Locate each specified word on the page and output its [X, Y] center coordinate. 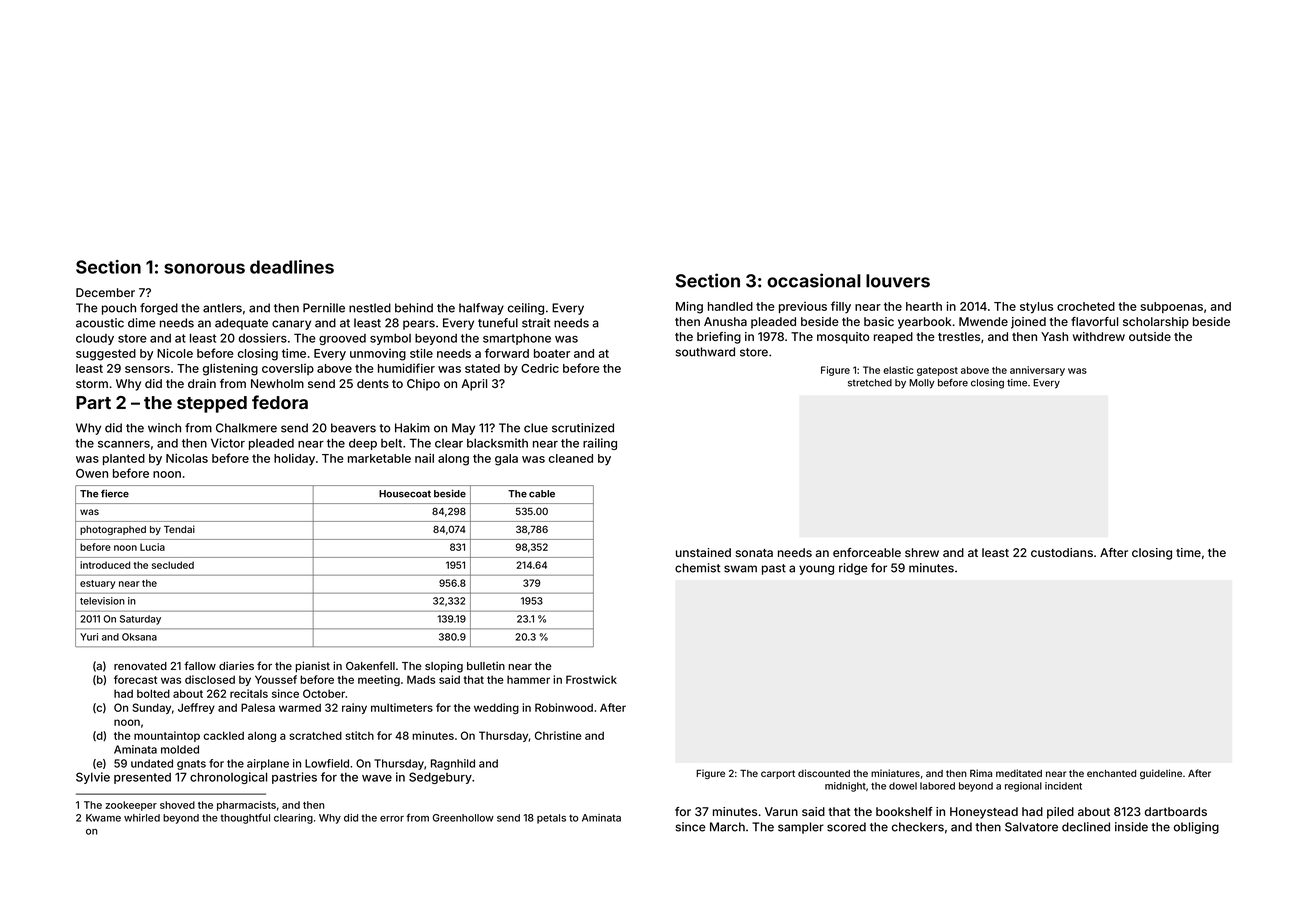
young [816, 570]
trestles [959, 336]
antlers [222, 308]
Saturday [140, 620]
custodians [1062, 552]
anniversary [1037, 371]
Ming [689, 307]
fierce [115, 493]
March [727, 827]
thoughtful [245, 818]
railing [600, 444]
